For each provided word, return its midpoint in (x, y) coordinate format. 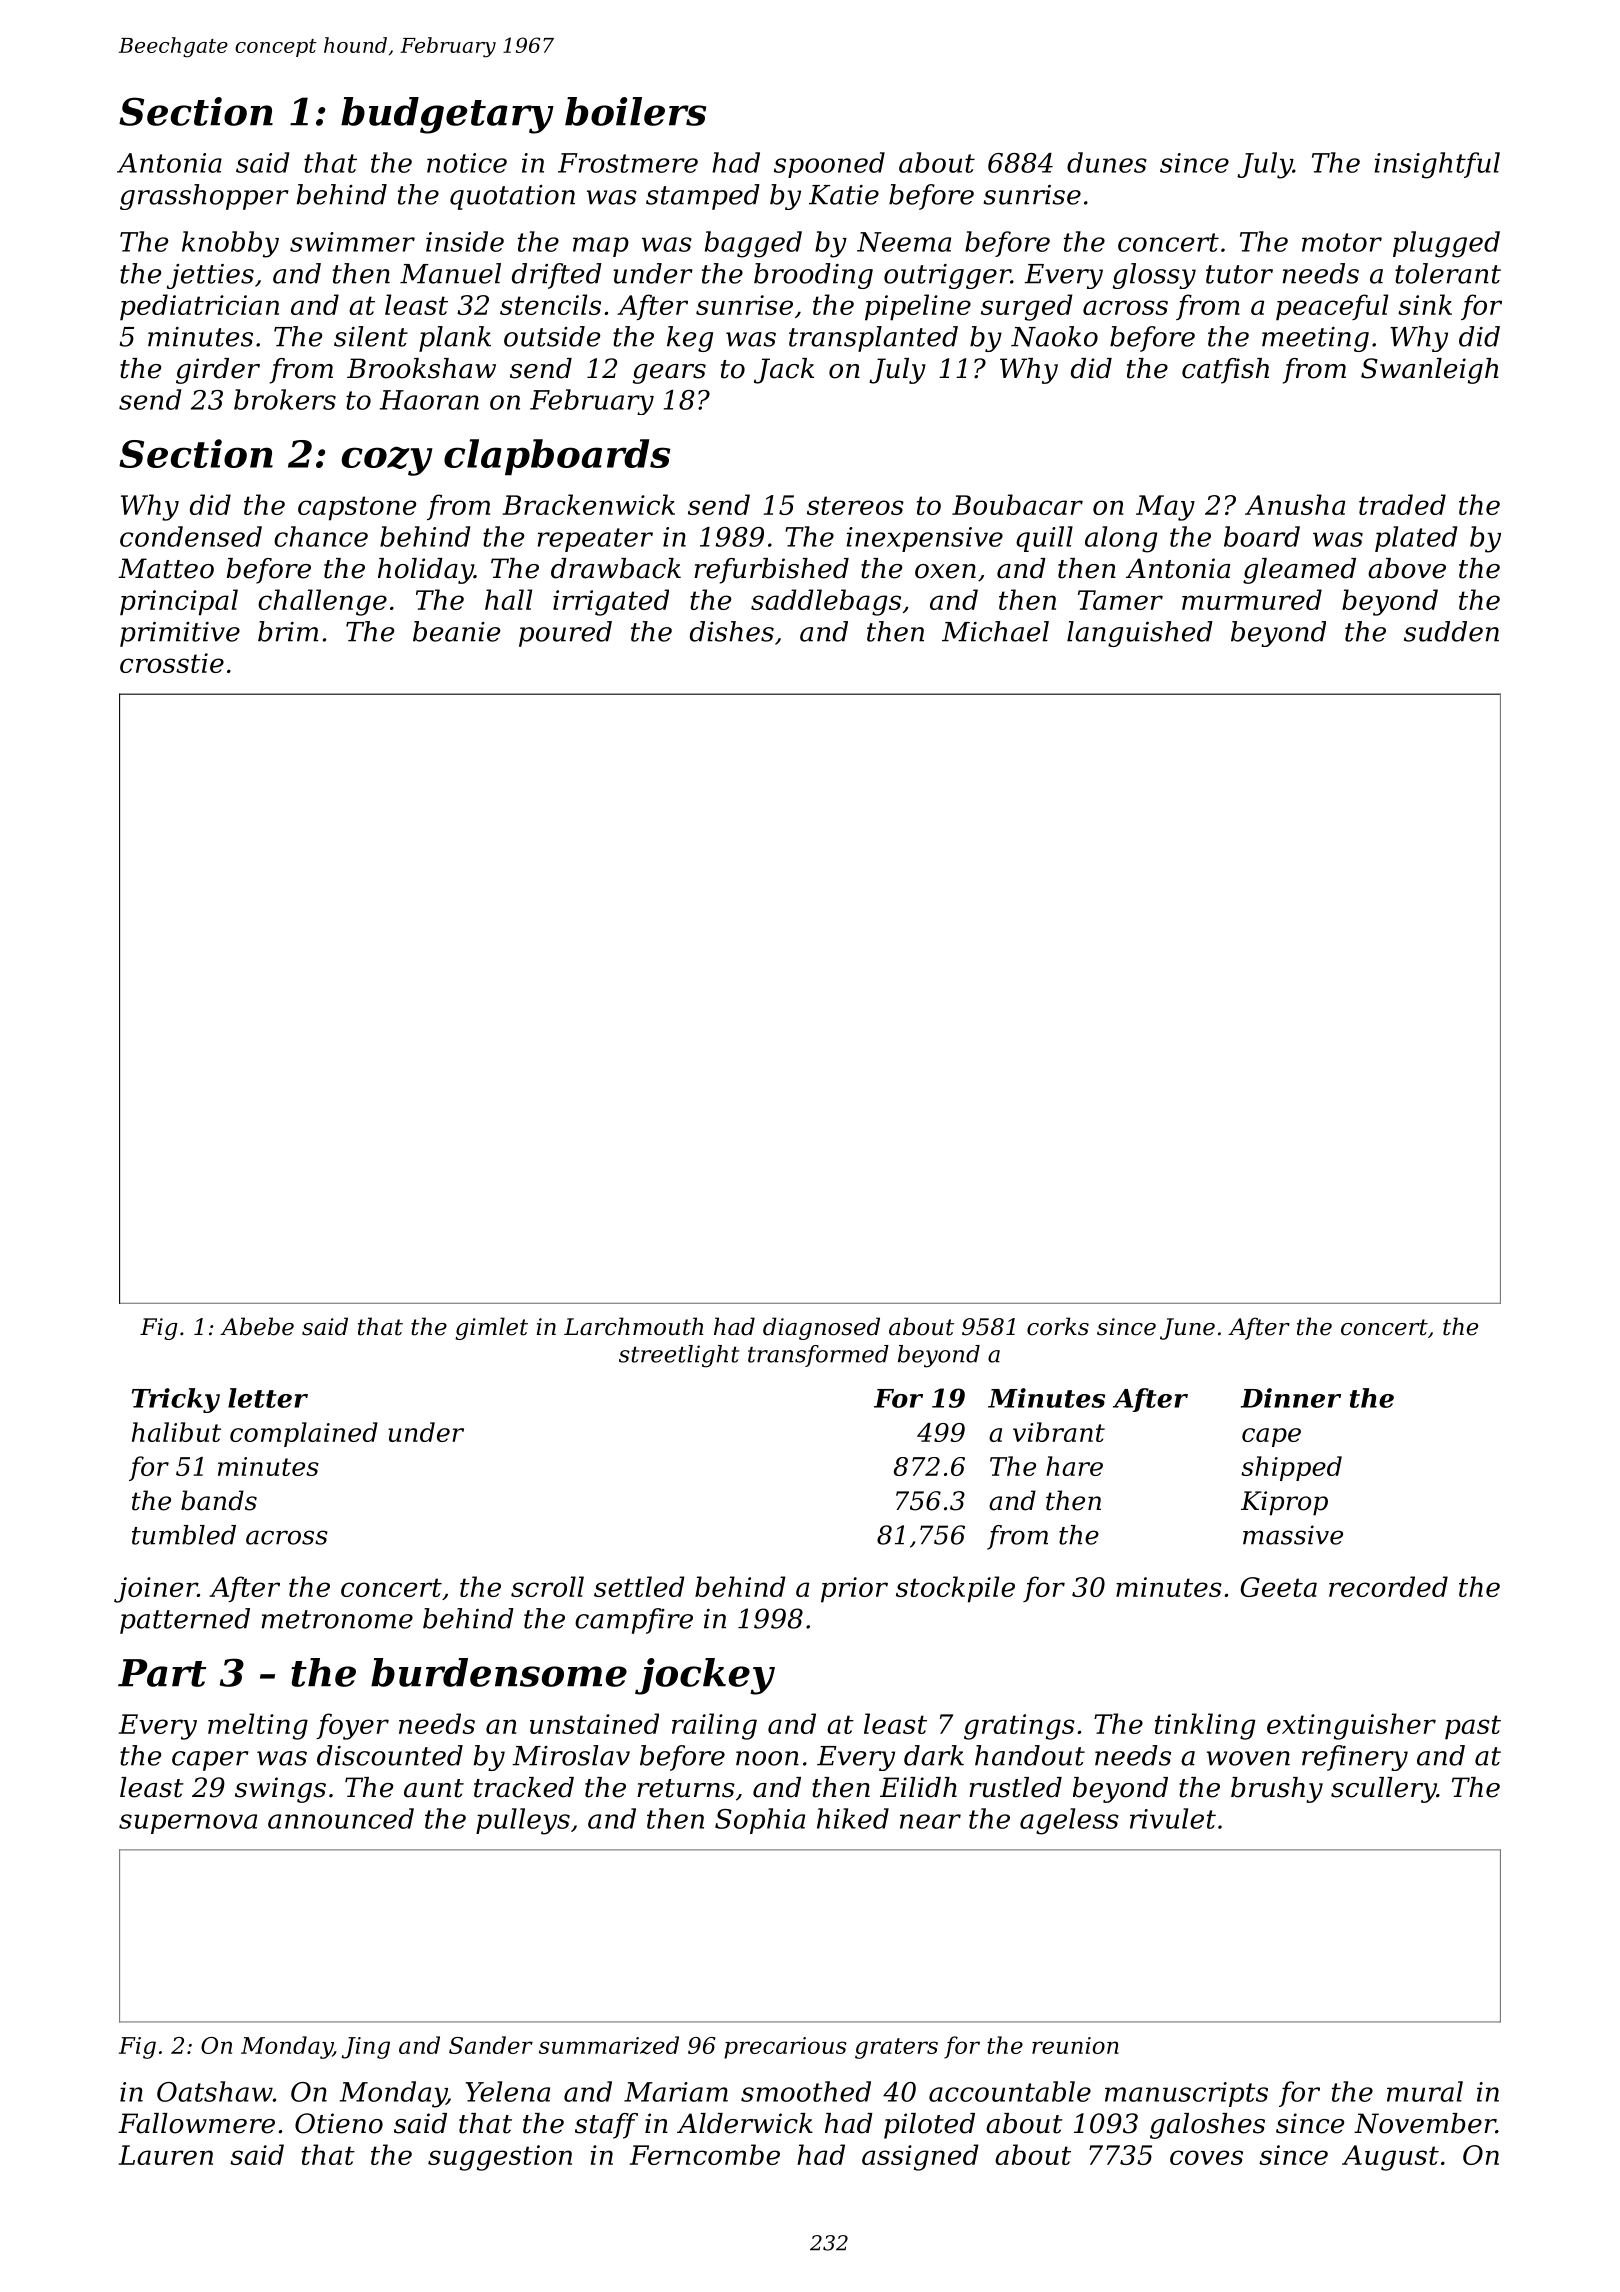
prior (854, 1590)
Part (162, 1673)
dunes (1107, 162)
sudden (1451, 631)
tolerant (1448, 273)
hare (1074, 1466)
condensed (191, 536)
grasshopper (204, 197)
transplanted (873, 339)
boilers (635, 111)
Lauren (165, 2155)
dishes (732, 631)
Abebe (257, 1326)
